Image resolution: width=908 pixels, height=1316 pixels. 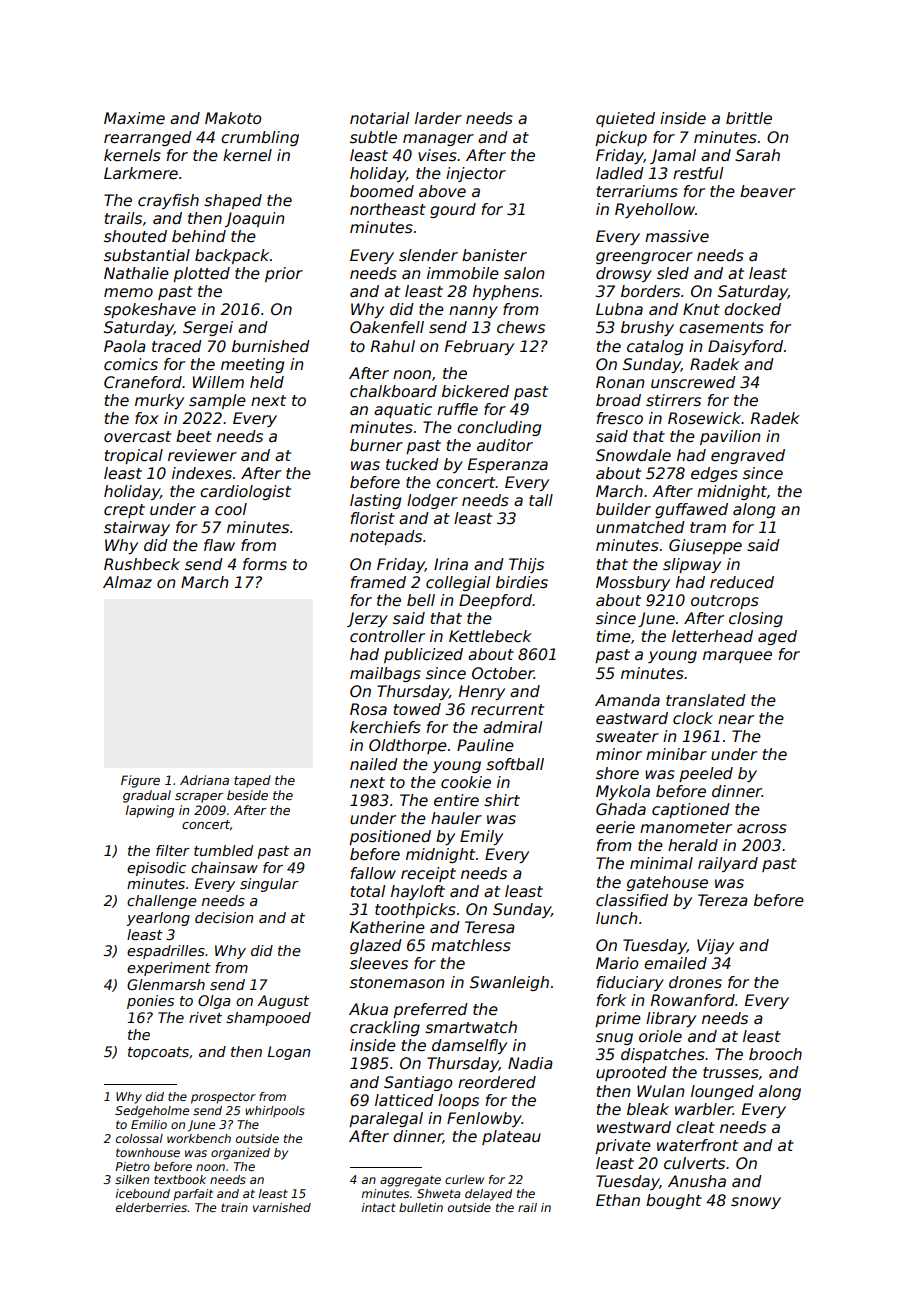 I want to click on Swanleigh, so click(x=509, y=983).
